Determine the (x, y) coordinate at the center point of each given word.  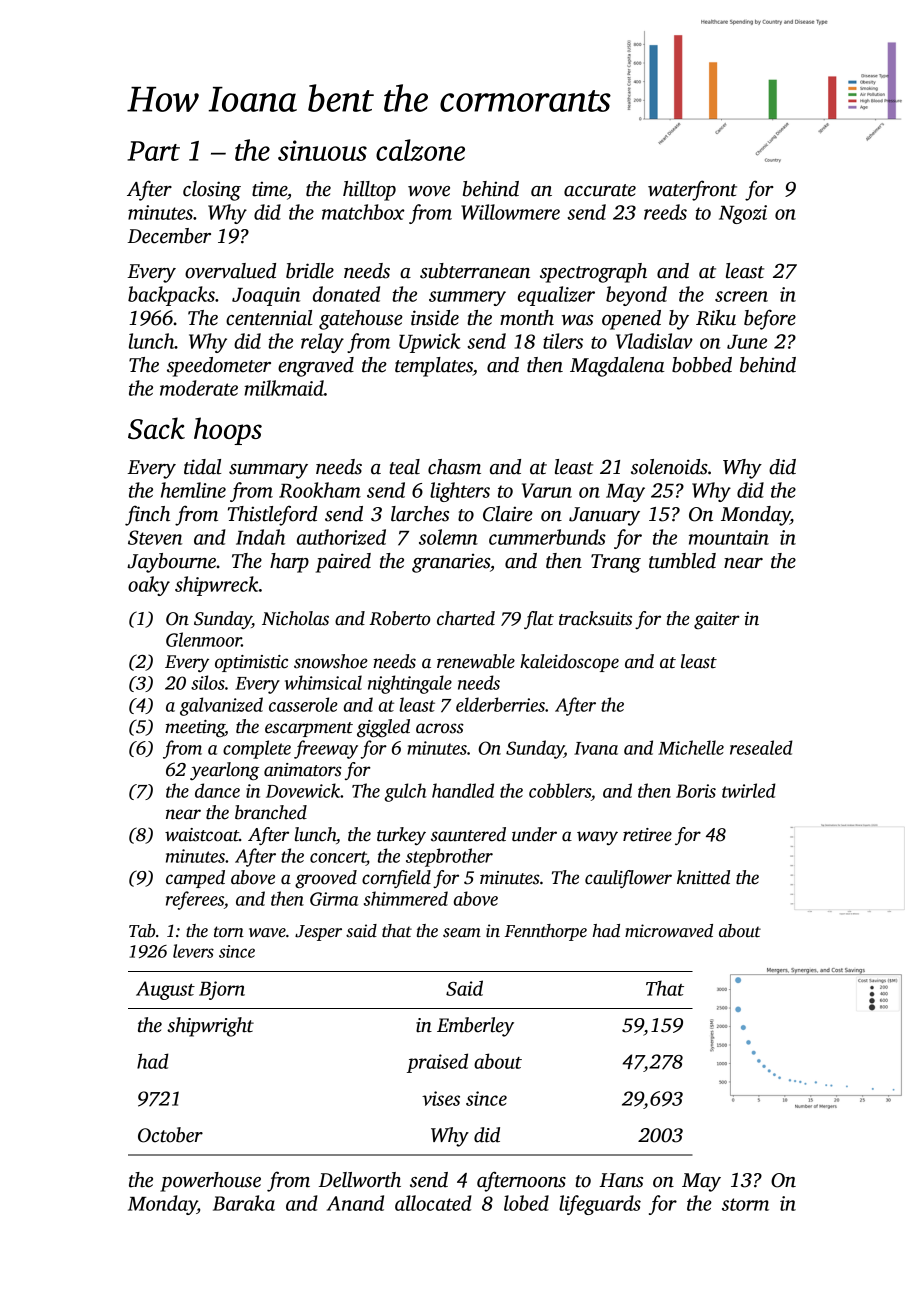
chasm (454, 467)
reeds (665, 212)
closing (212, 191)
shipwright (210, 1027)
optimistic (251, 663)
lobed (526, 1203)
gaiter (717, 620)
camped (195, 879)
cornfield (396, 879)
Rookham (320, 490)
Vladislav (654, 341)
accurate (600, 190)
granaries (451, 563)
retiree (647, 835)
